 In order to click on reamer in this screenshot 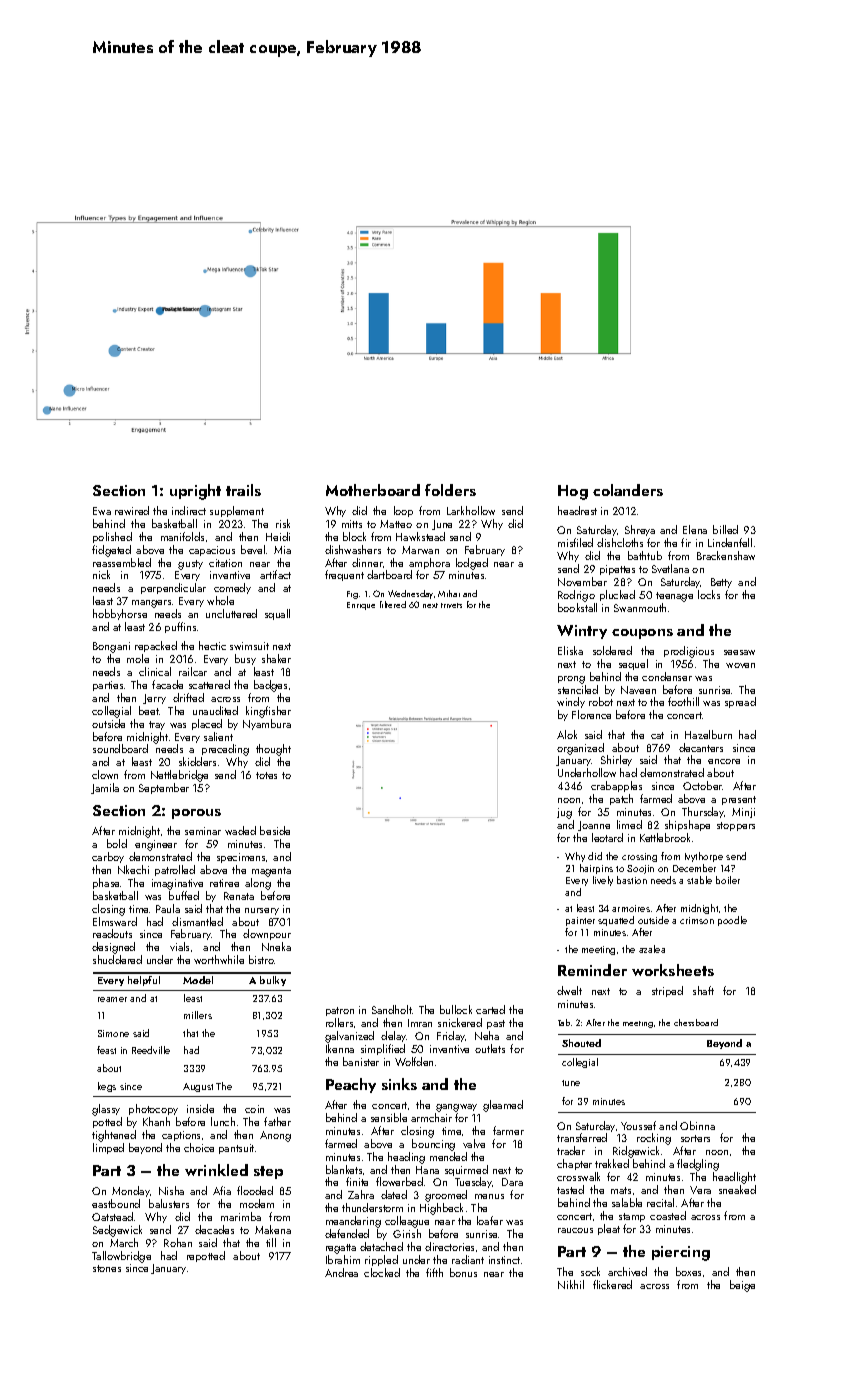, I will do `click(112, 999)`.
